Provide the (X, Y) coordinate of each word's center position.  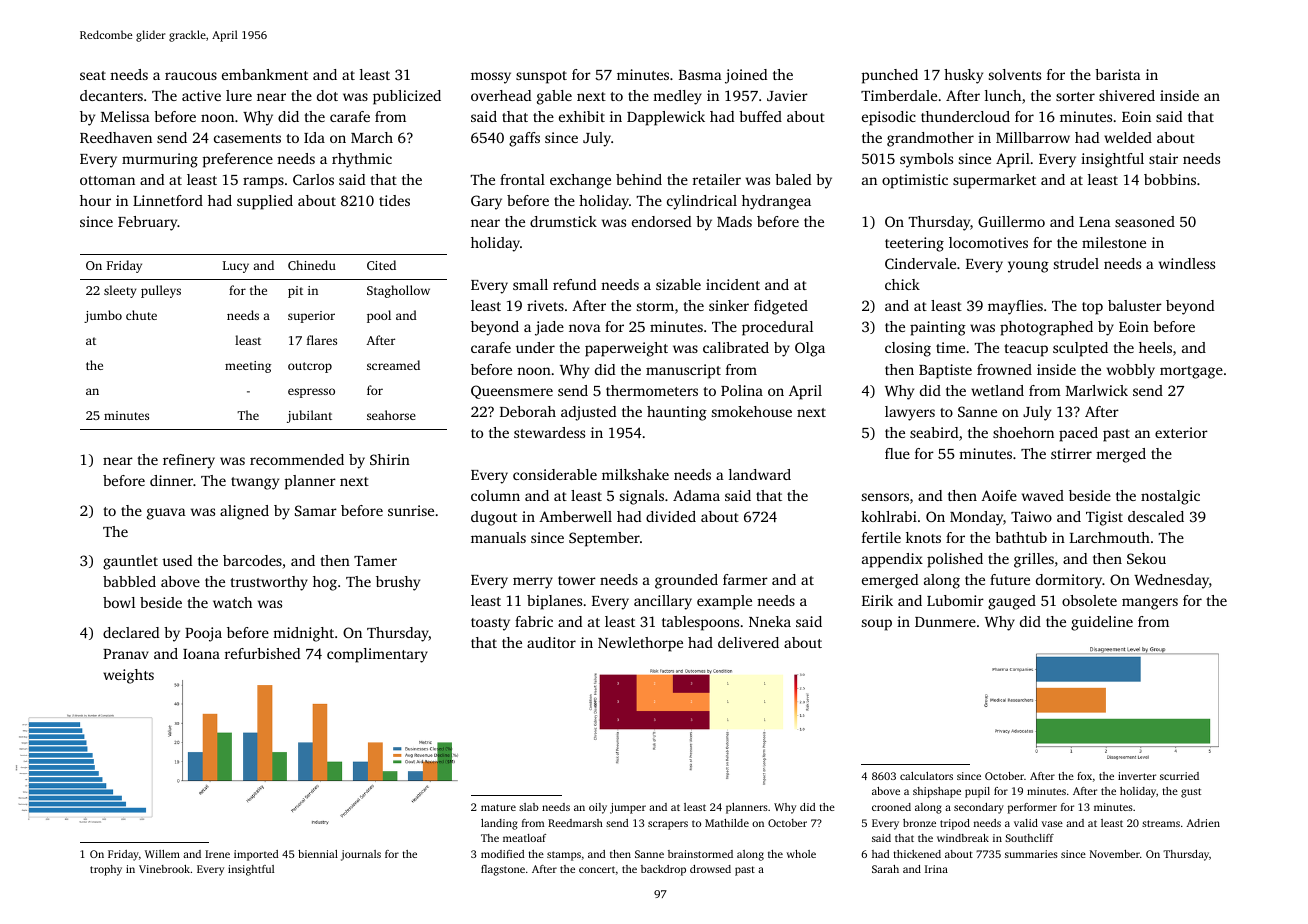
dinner (171, 480)
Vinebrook (164, 869)
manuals (498, 537)
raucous (191, 76)
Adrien (1203, 823)
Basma (700, 75)
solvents (1015, 74)
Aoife (999, 495)
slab (529, 807)
